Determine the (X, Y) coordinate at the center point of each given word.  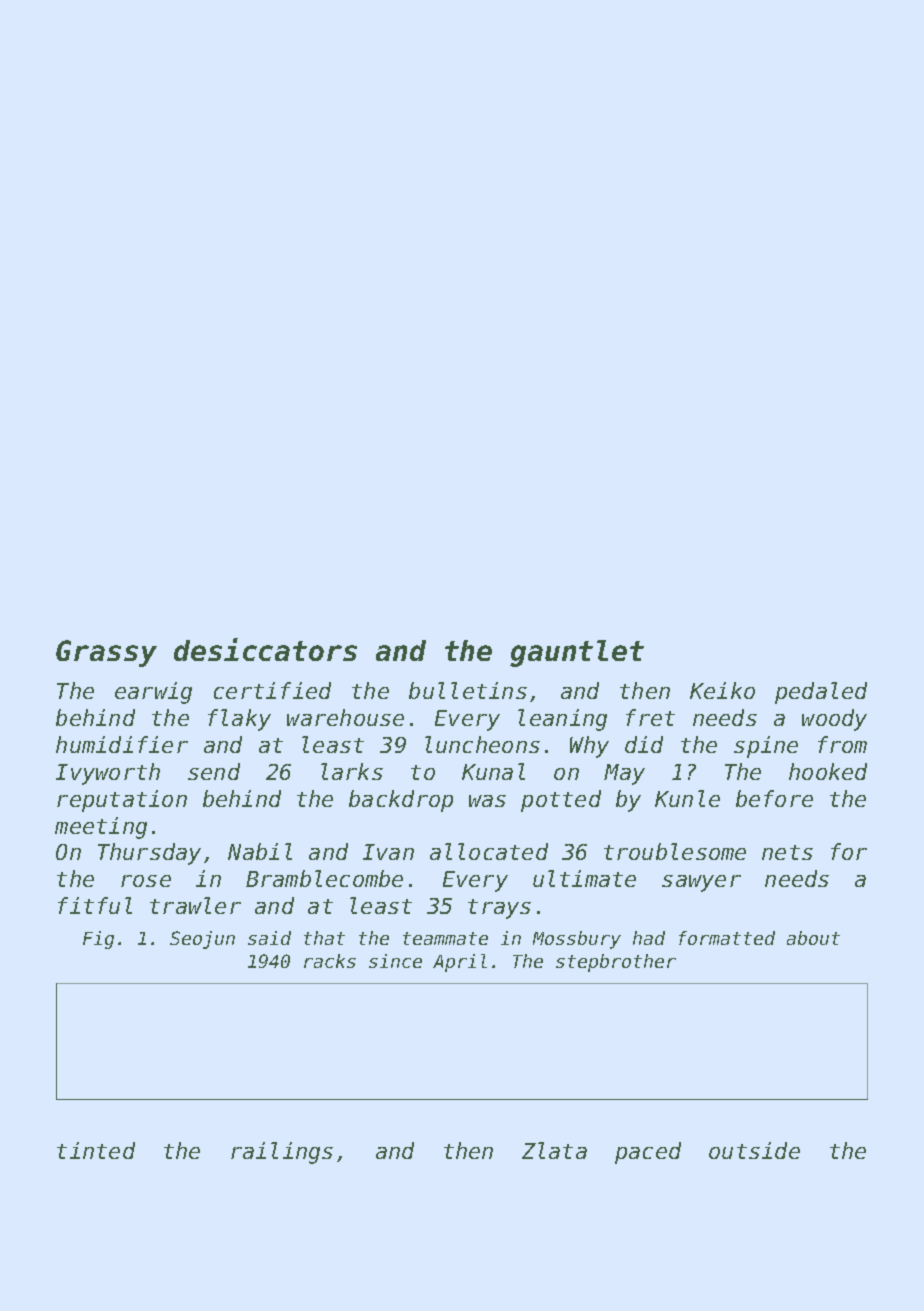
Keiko (722, 690)
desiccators (265, 649)
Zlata (554, 1150)
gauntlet (577, 653)
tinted (96, 1150)
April (460, 963)
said (269, 938)
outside (754, 1150)
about (813, 938)
